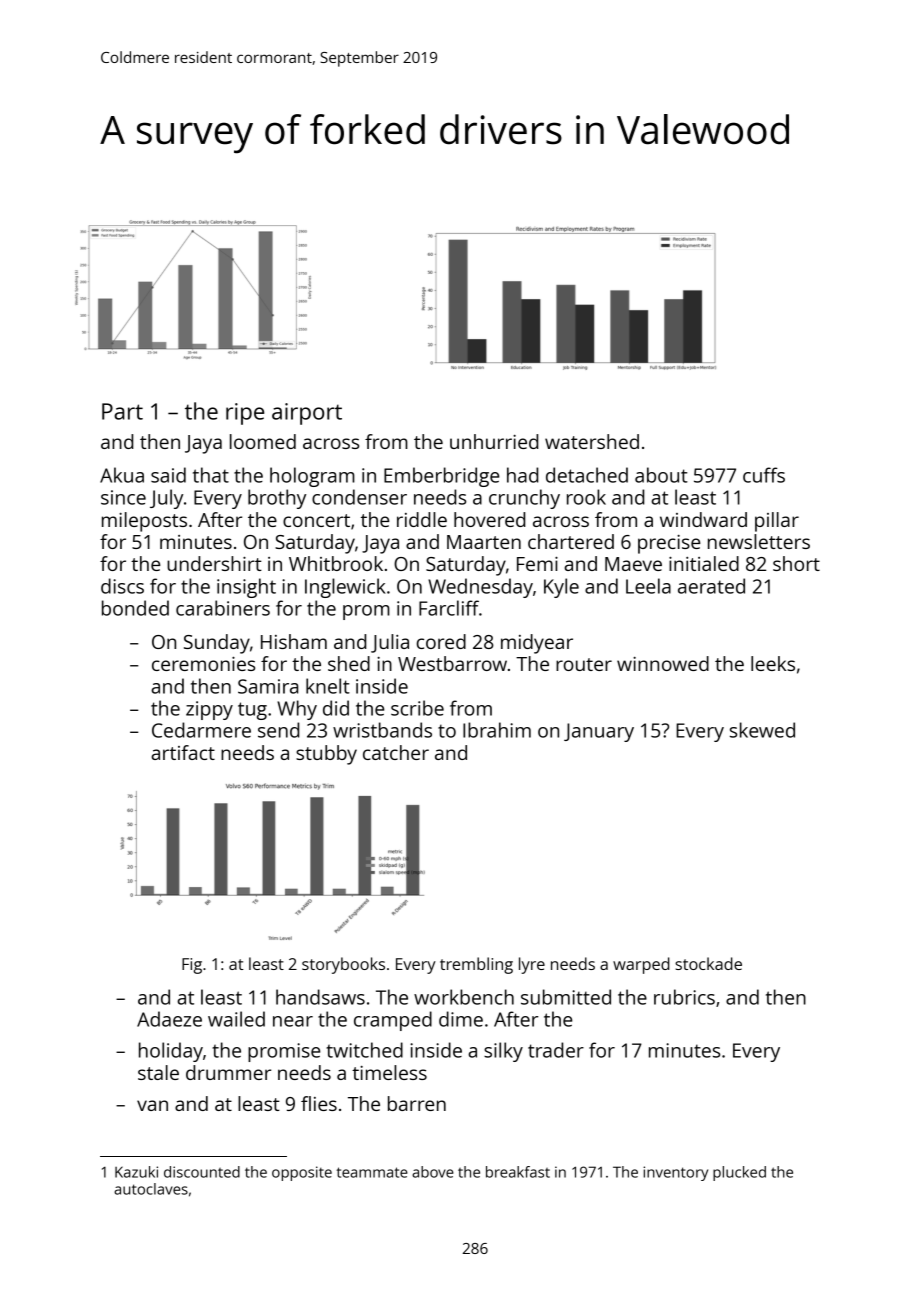  I want to click on router, so click(584, 664).
